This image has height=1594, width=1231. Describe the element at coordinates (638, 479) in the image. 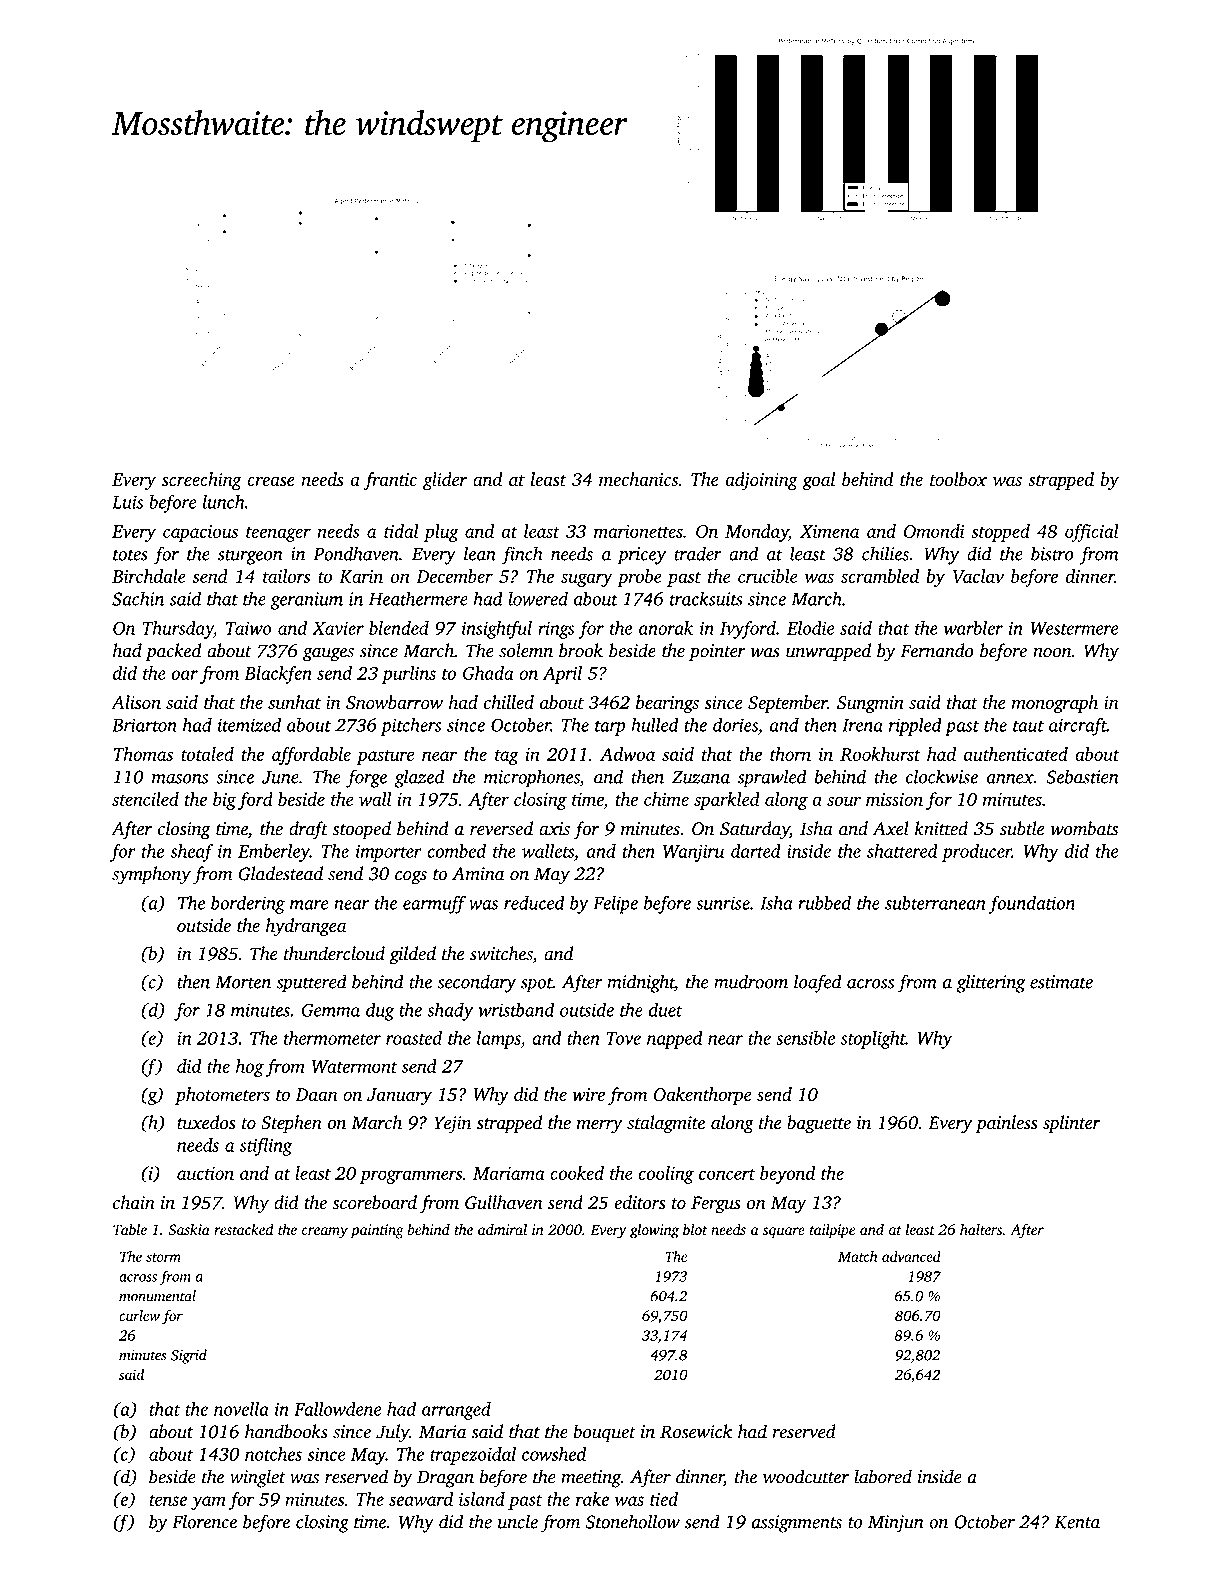

I see `mechanics` at that location.
